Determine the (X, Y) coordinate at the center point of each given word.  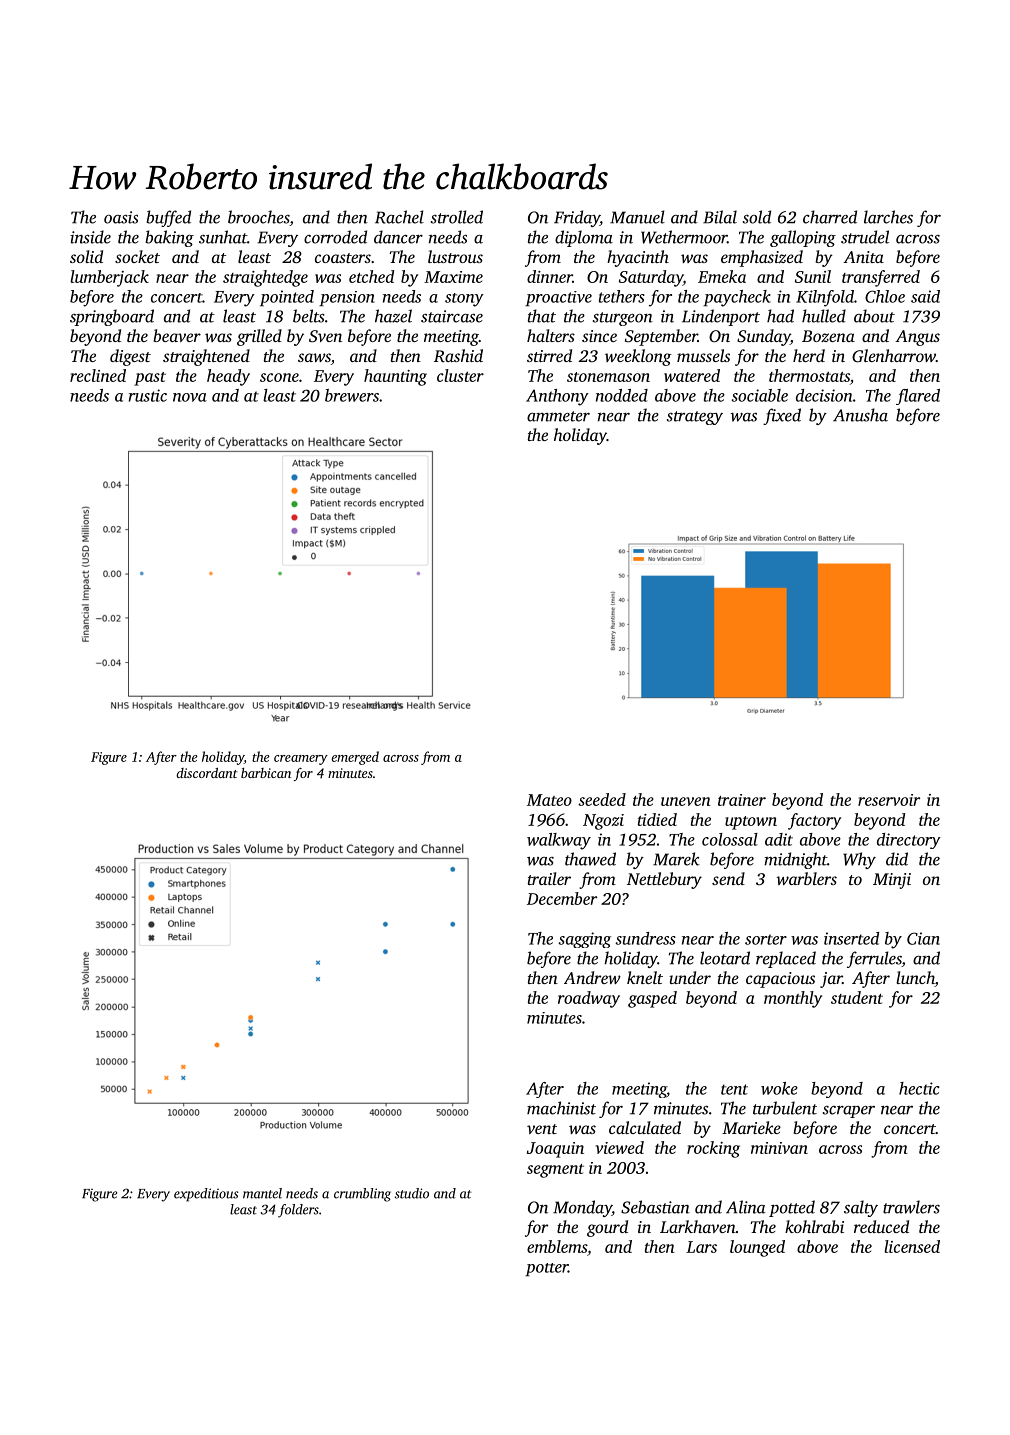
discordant (207, 772)
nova (190, 397)
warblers (806, 878)
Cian (923, 938)
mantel (262, 1193)
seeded (602, 799)
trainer (742, 800)
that (542, 316)
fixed (782, 416)
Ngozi (603, 822)
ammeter (558, 416)
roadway (589, 999)
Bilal (720, 217)
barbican (266, 773)
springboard (112, 317)
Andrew (592, 977)
